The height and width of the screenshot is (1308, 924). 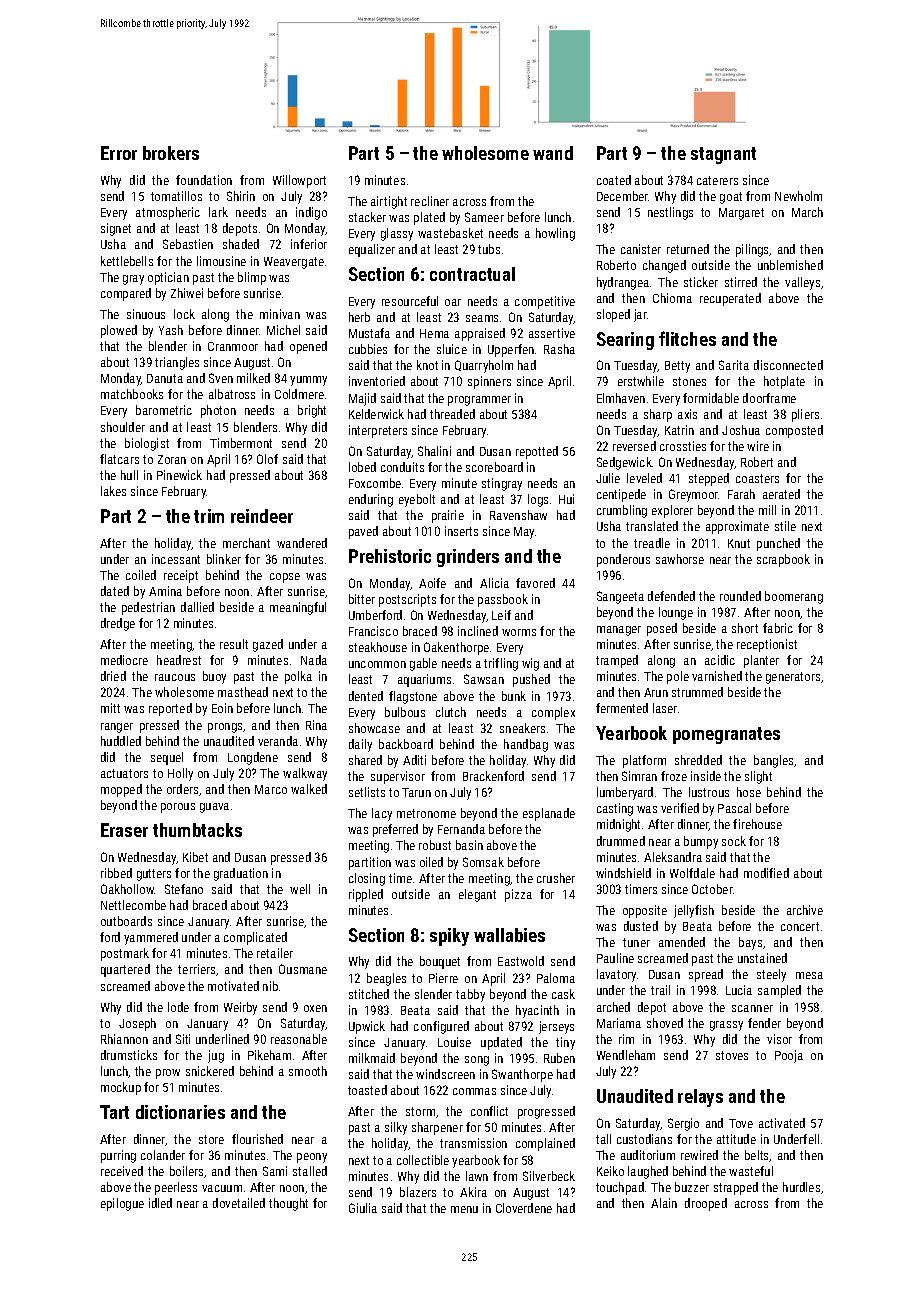 I want to click on uncommon, so click(x=377, y=664).
